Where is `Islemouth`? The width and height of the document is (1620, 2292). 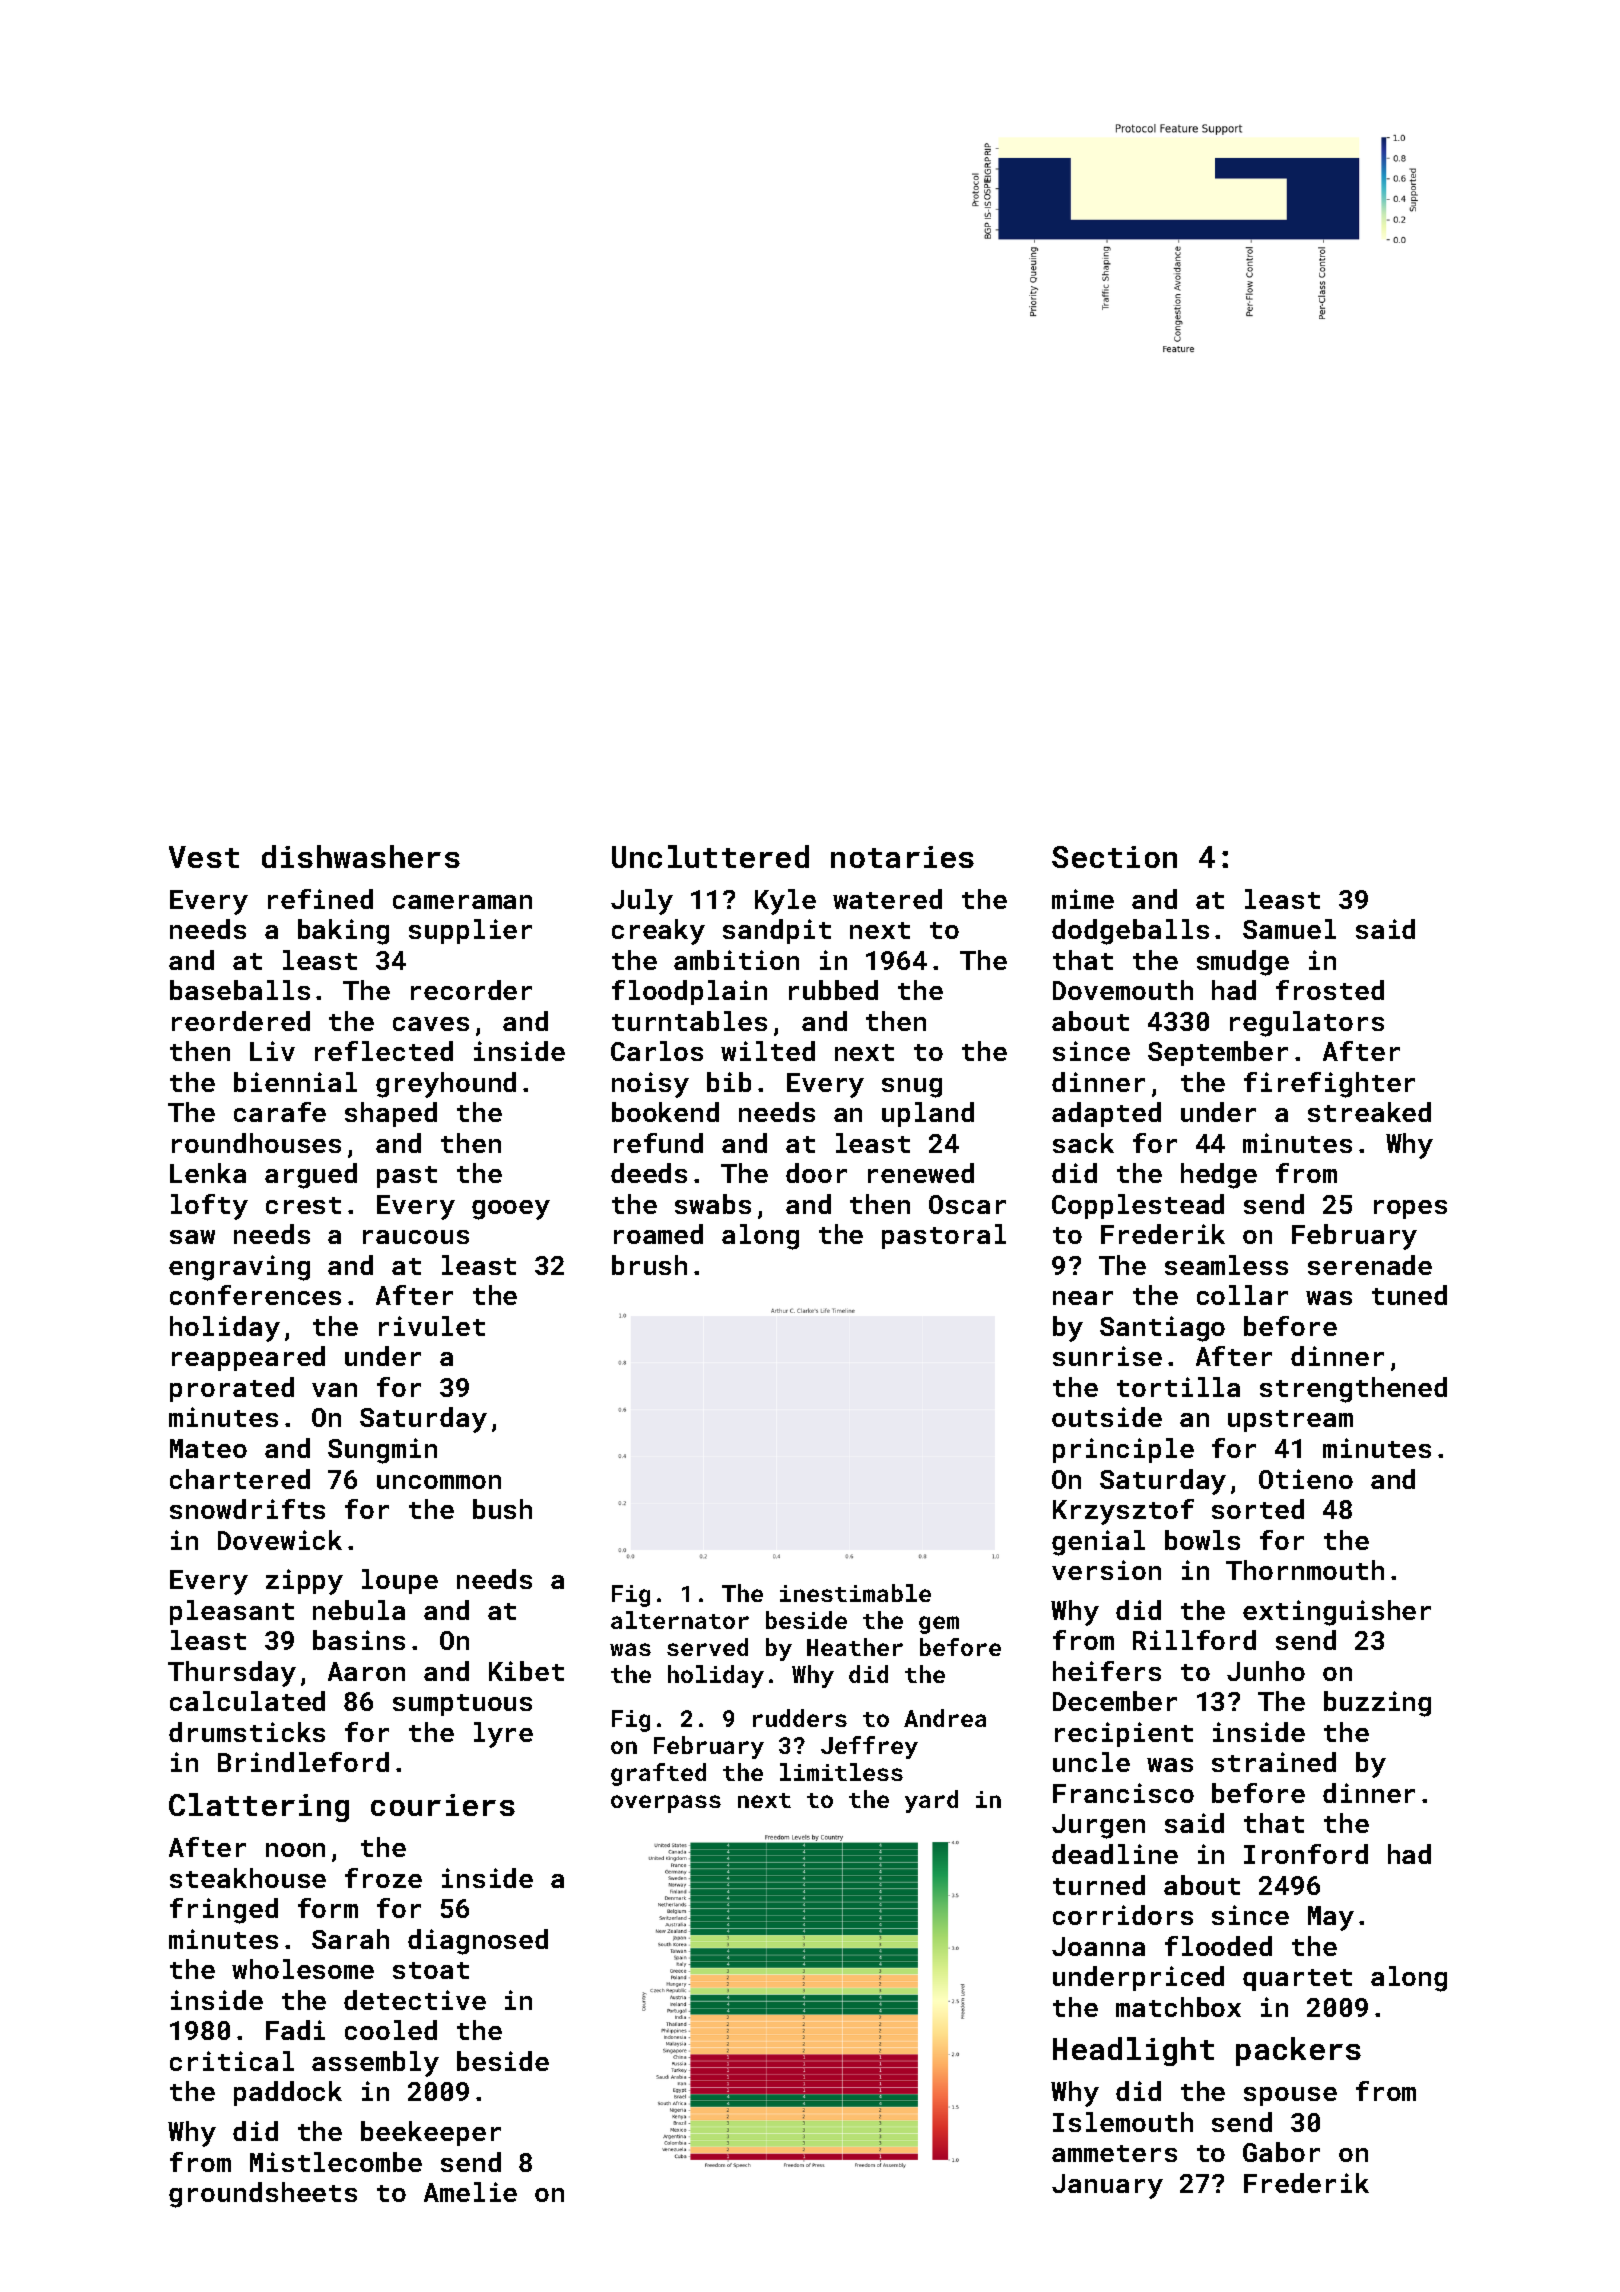
Islemouth is located at coordinates (1123, 2122).
